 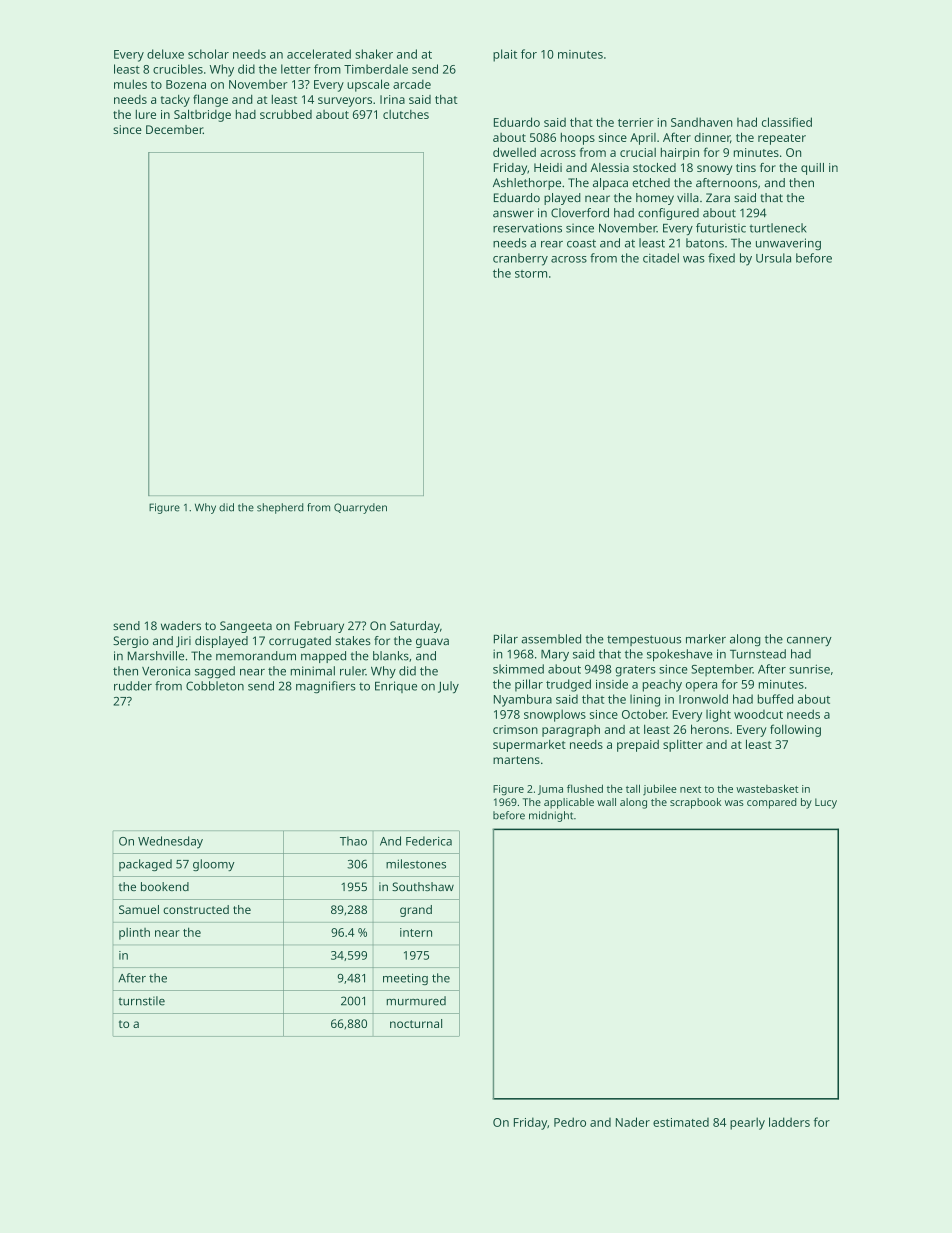 What do you see at coordinates (789, 1122) in the screenshot?
I see `ladders` at bounding box center [789, 1122].
